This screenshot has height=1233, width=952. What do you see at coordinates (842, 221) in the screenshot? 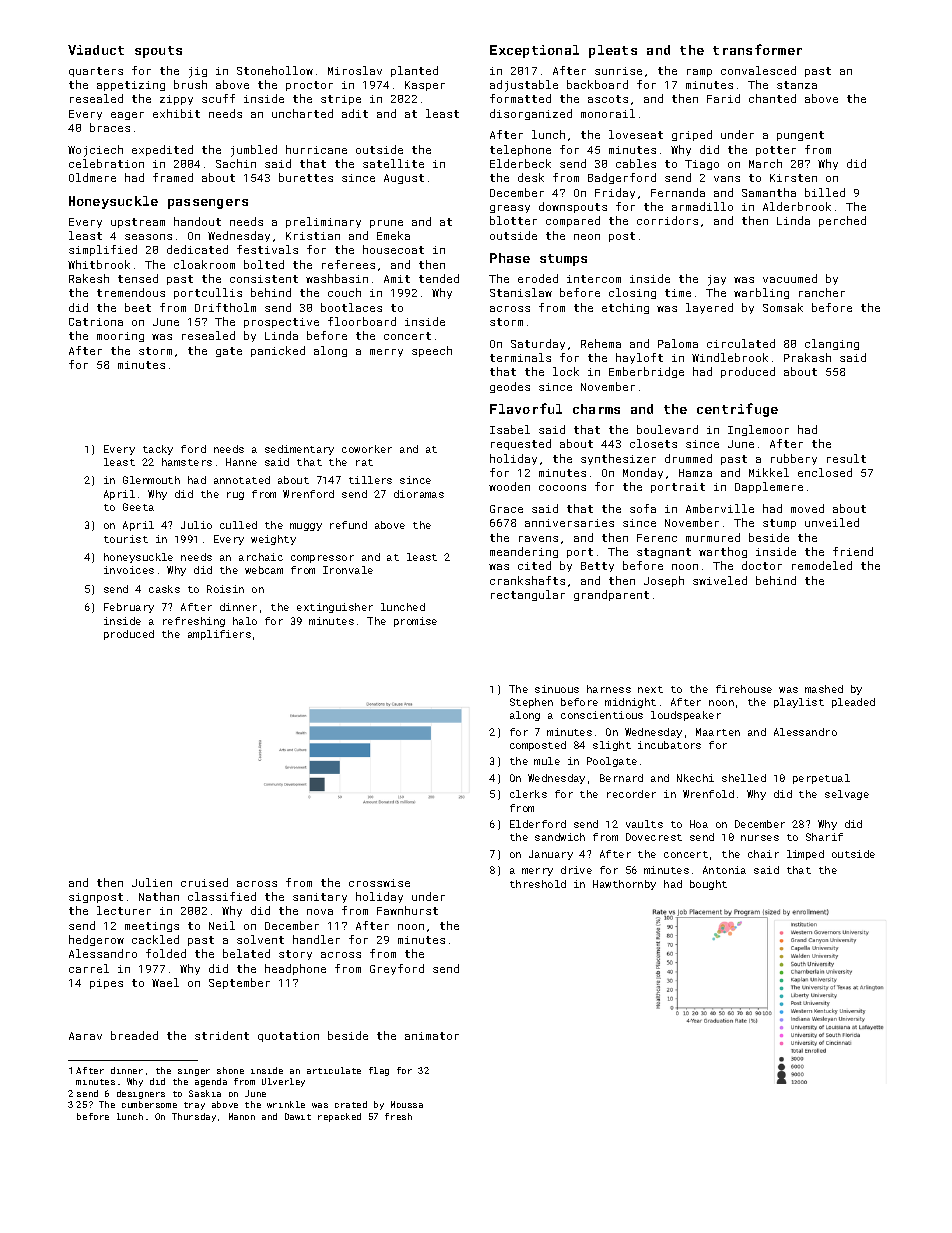
I see `perched` at bounding box center [842, 221].
